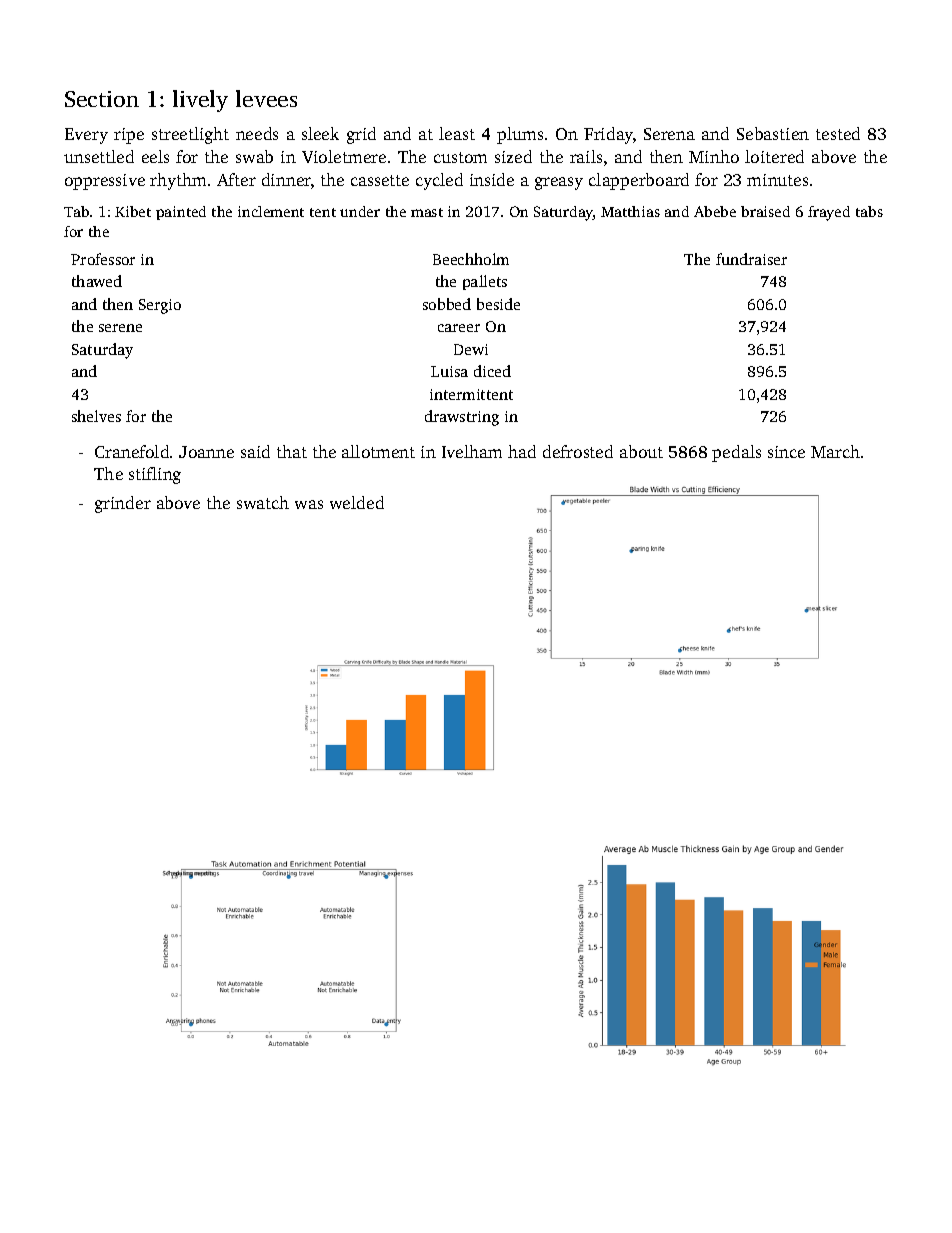 The width and height of the document is (952, 1233). What do you see at coordinates (669, 134) in the document?
I see `Serena` at bounding box center [669, 134].
